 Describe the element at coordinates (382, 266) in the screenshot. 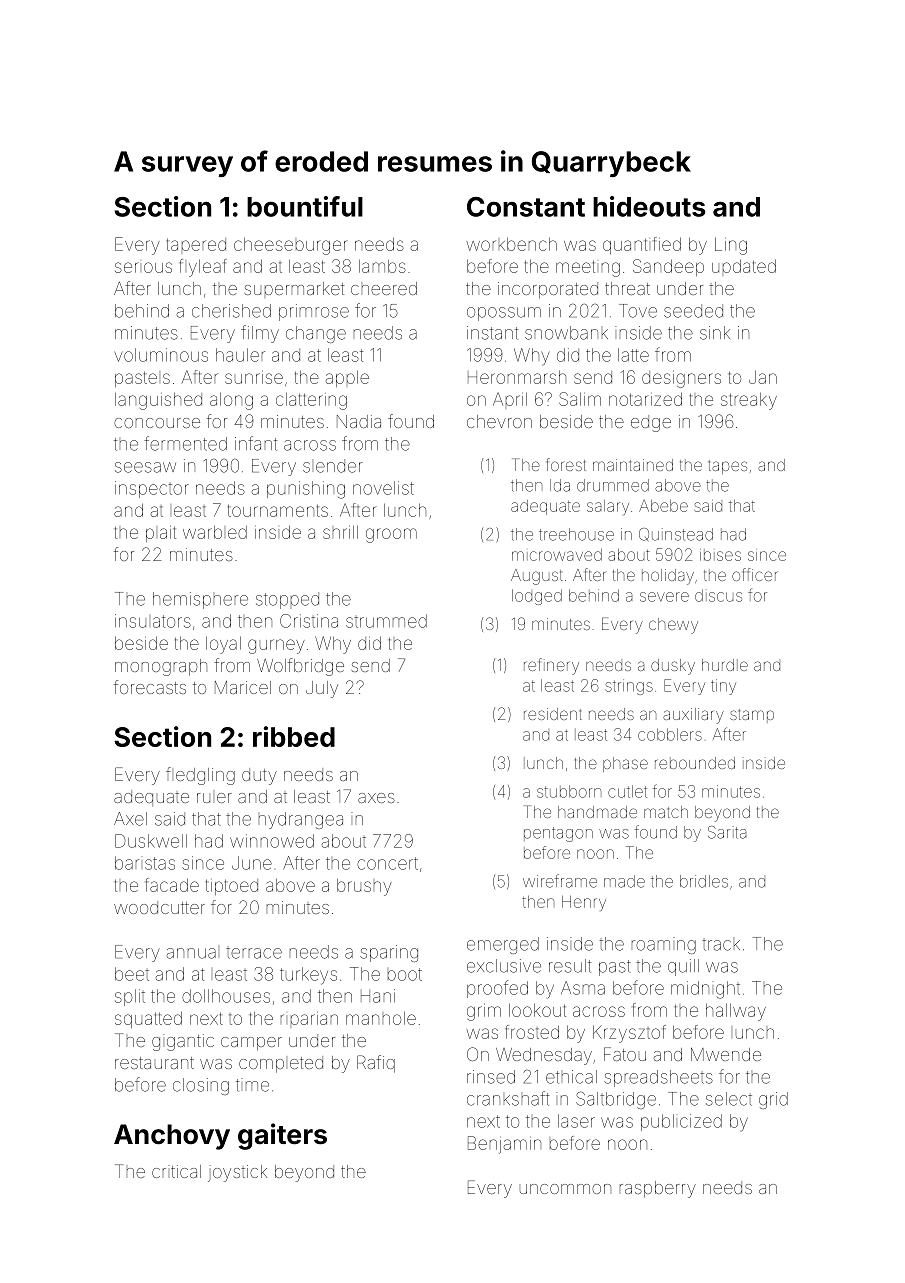

I see `lambs` at that location.
